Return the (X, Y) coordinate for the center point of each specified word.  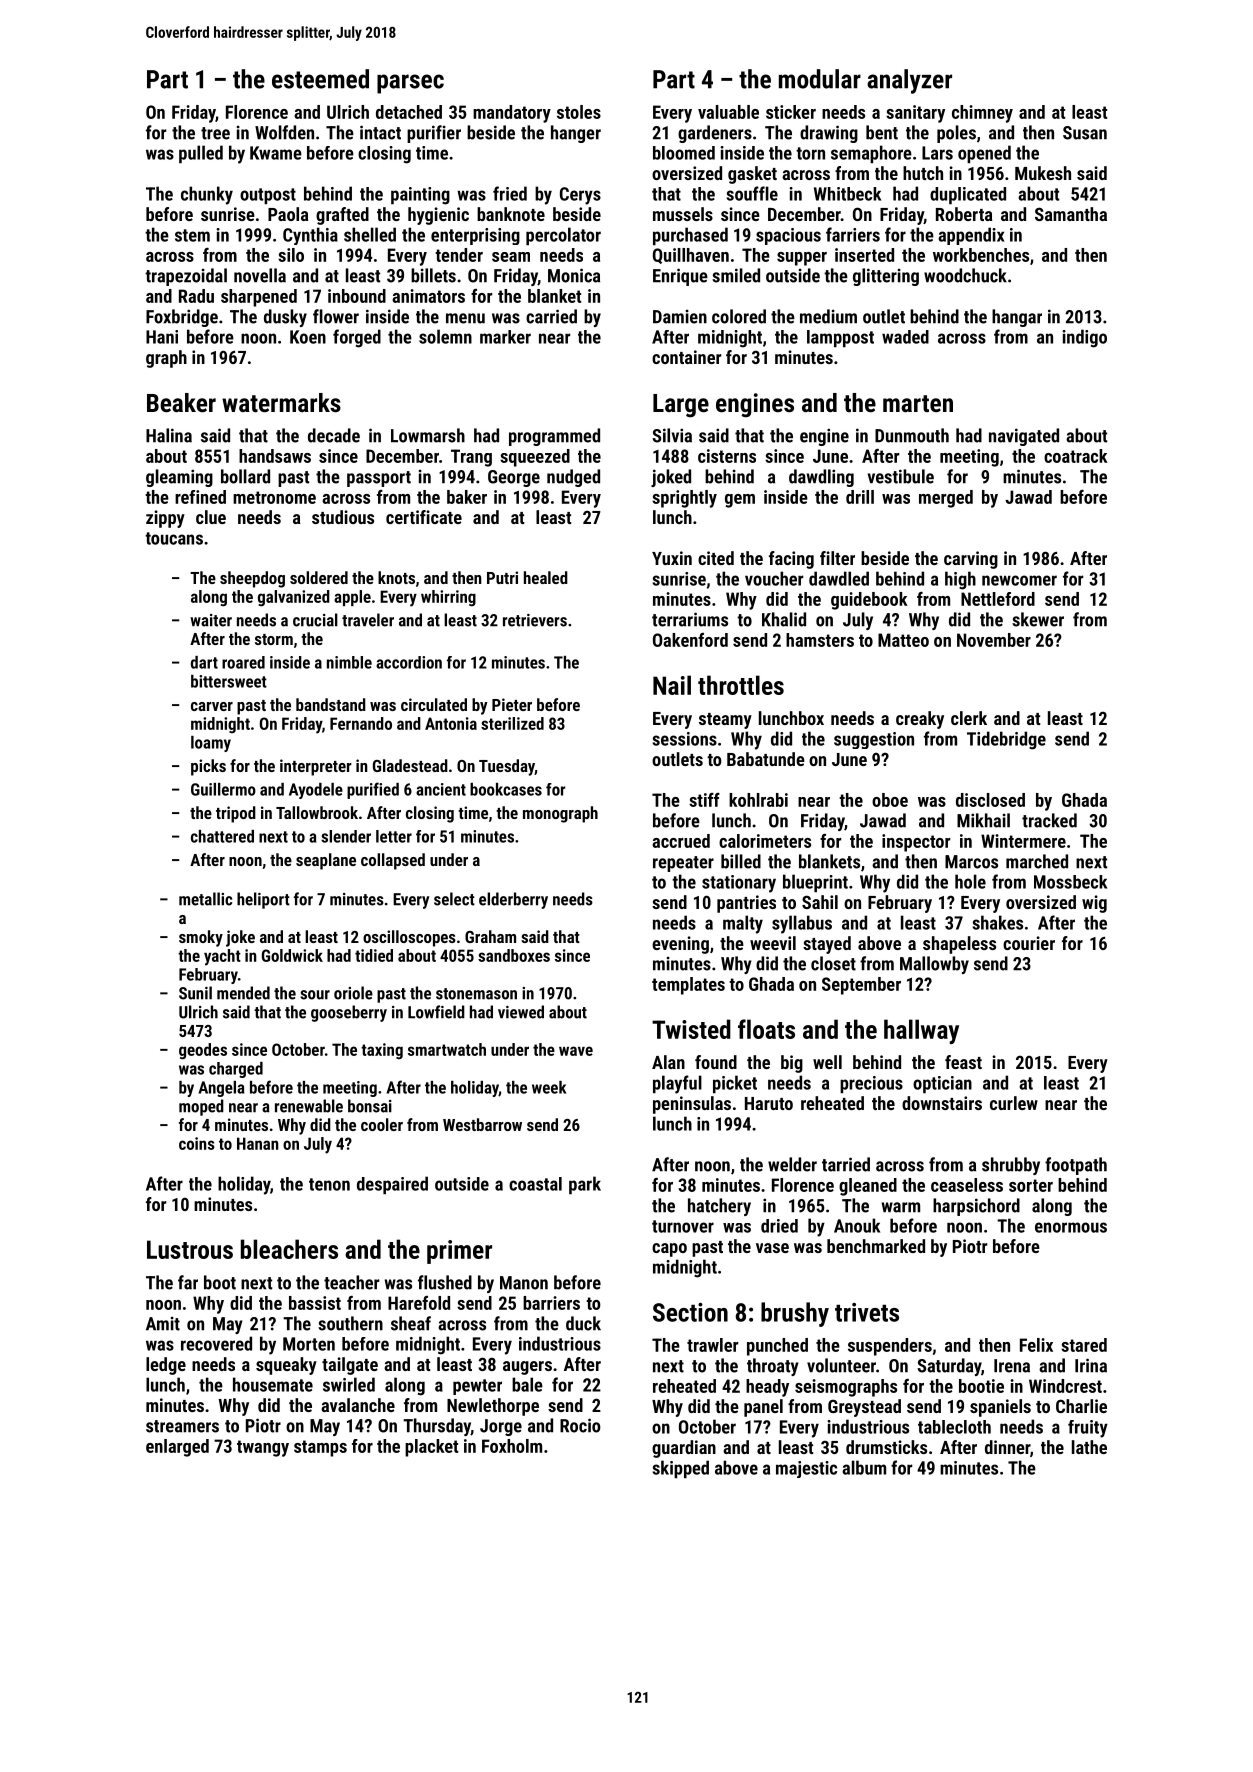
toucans (174, 538)
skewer (1038, 619)
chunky (207, 195)
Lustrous (190, 1249)
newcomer (1019, 580)
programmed (554, 437)
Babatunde (766, 759)
